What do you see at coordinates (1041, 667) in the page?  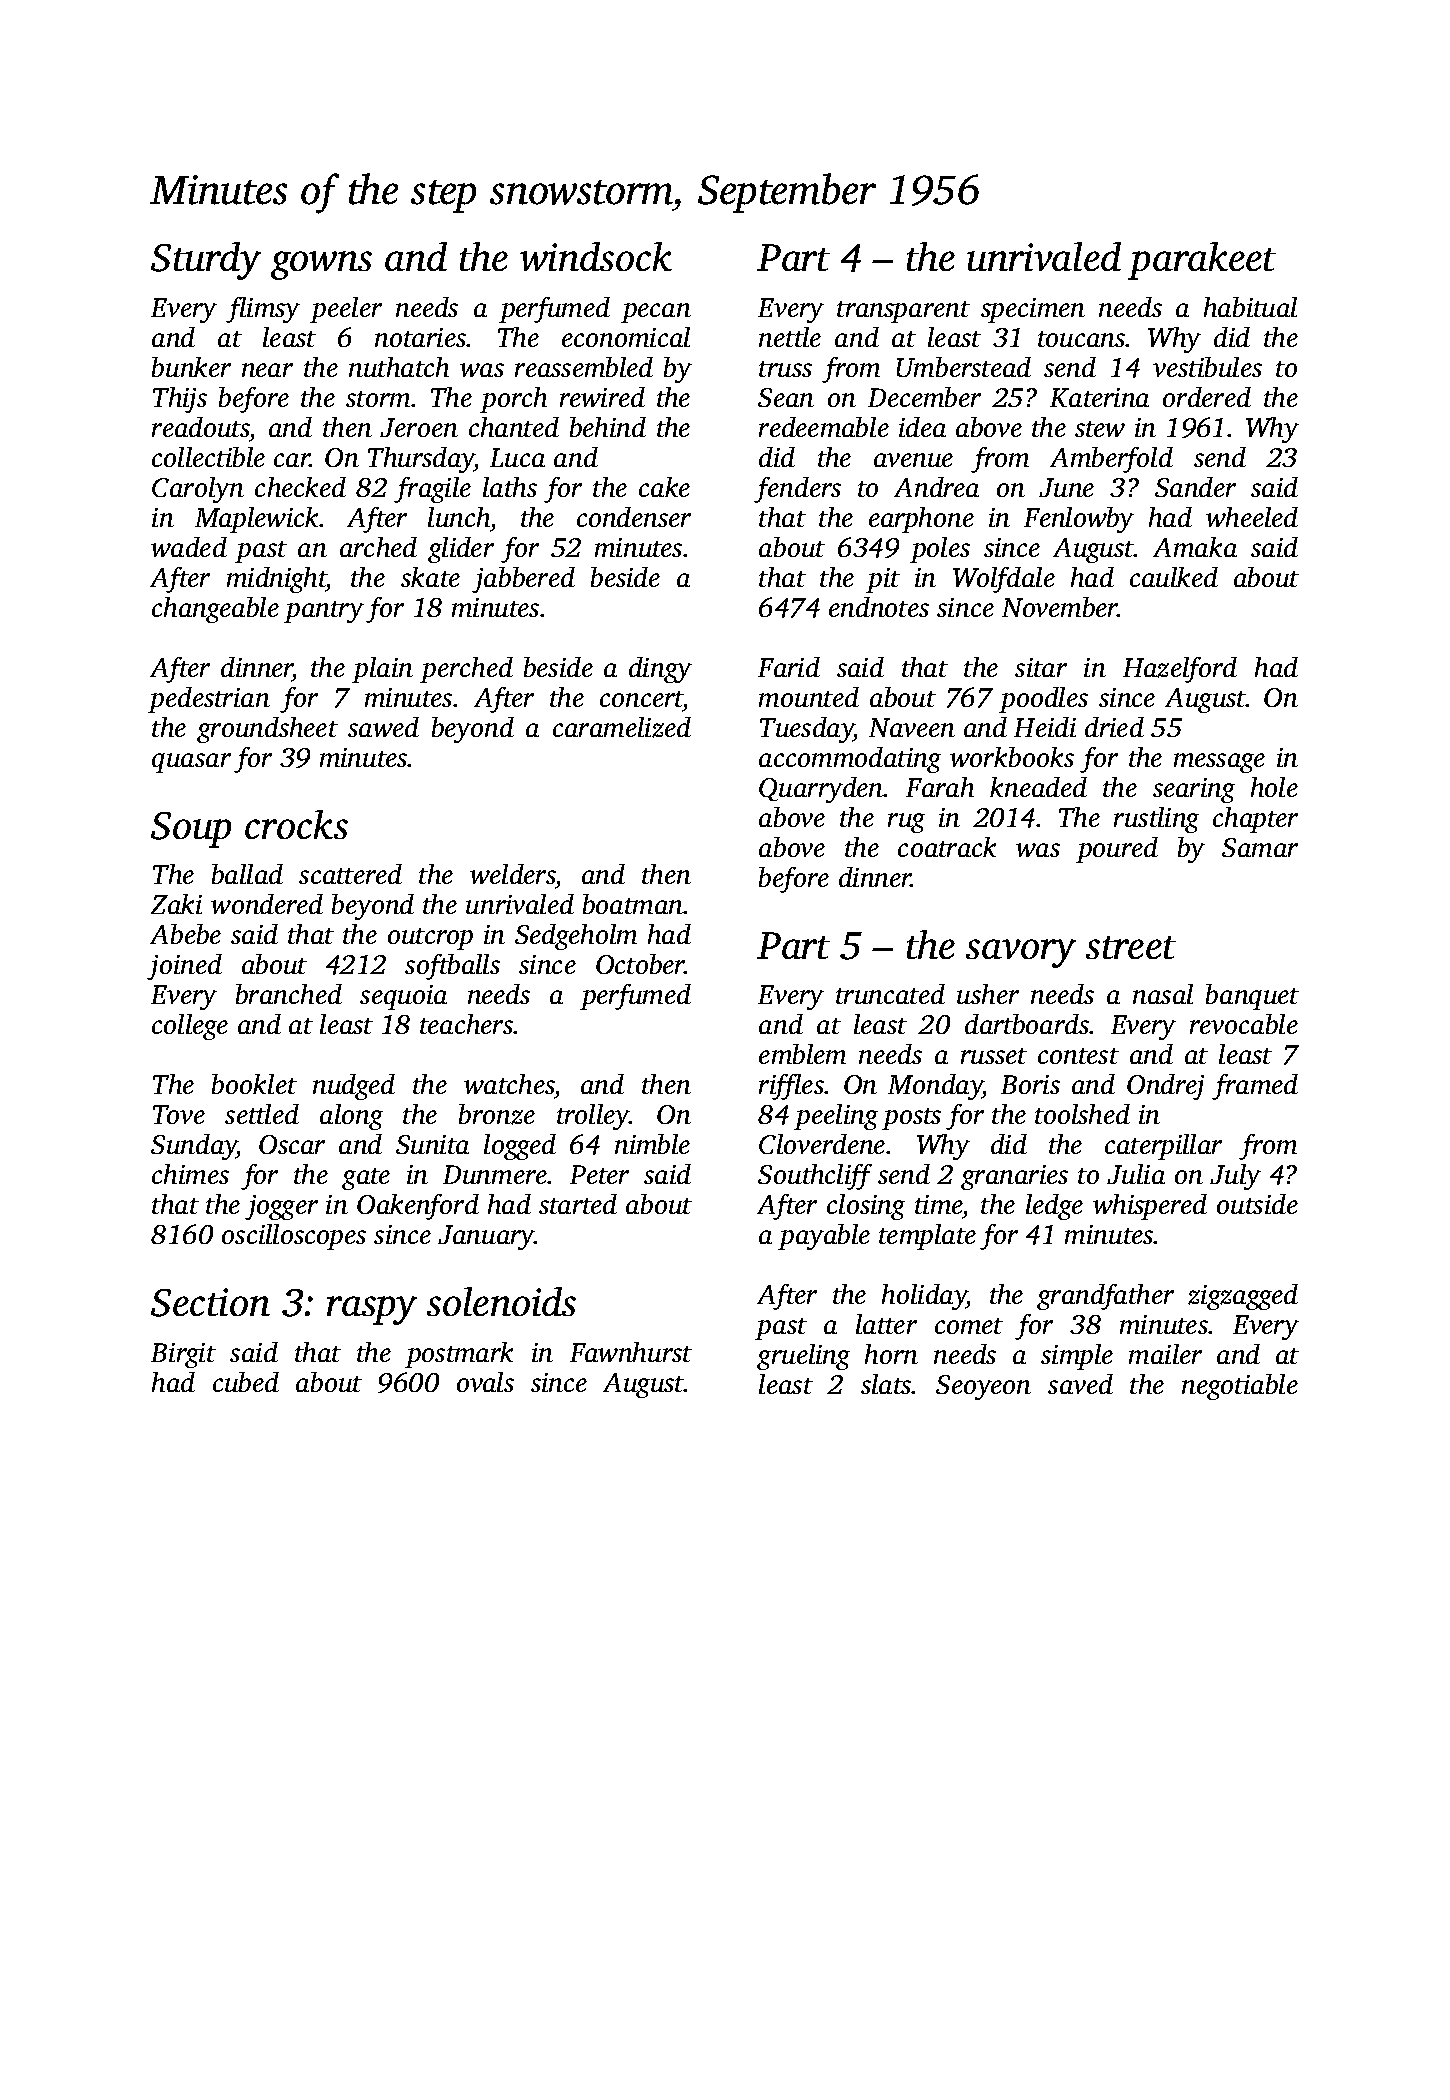 I see `sitar` at bounding box center [1041, 667].
